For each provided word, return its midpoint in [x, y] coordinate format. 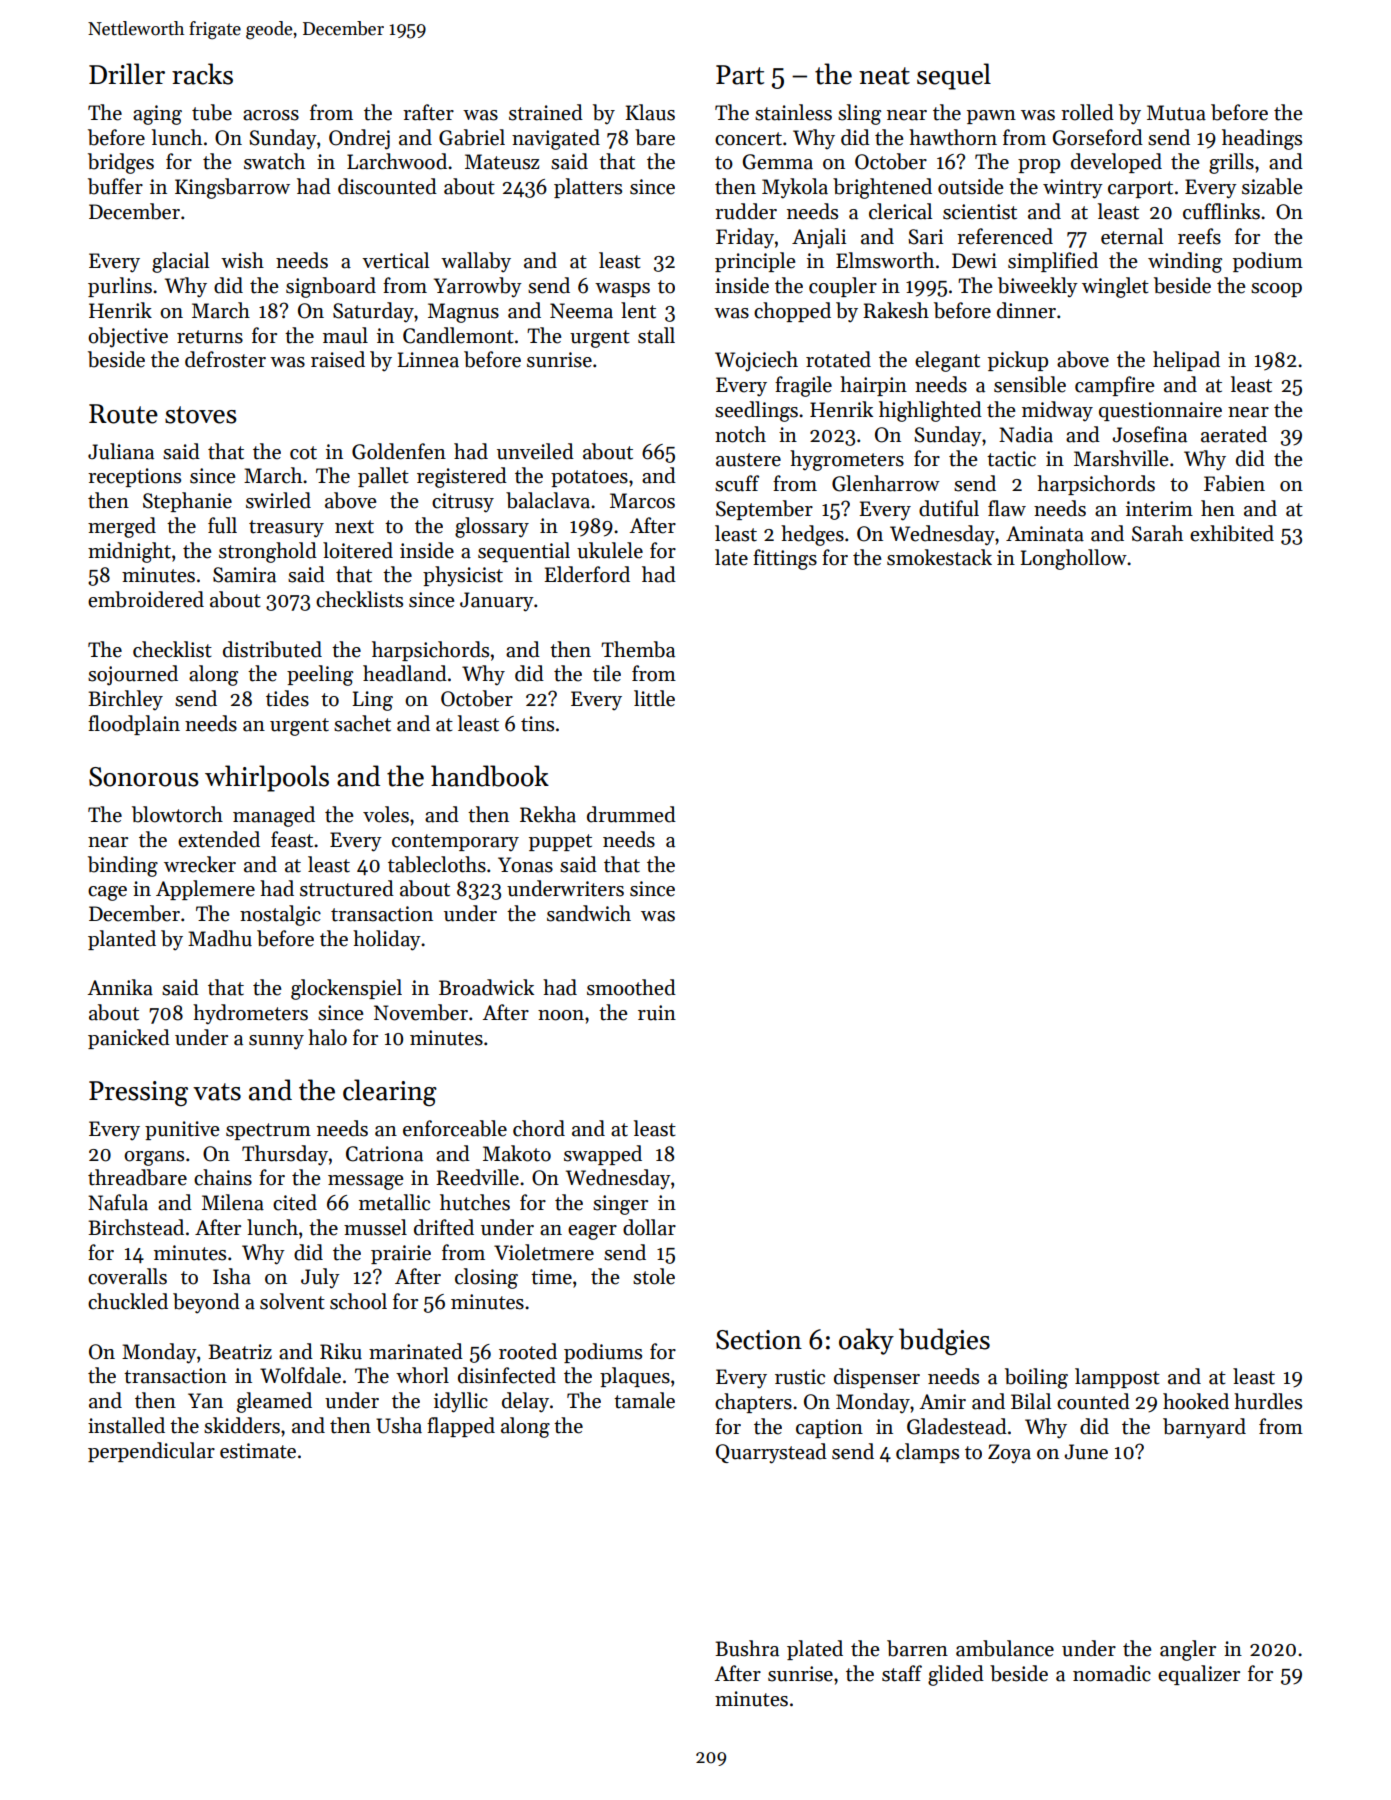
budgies [944, 1341]
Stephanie [187, 502]
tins [537, 724]
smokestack [939, 557]
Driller [127, 74]
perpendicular [151, 1452]
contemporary [455, 843]
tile [607, 673]
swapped [603, 1155]
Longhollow [1073, 559]
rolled [1087, 112]
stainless [793, 112]
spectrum [268, 1131]
